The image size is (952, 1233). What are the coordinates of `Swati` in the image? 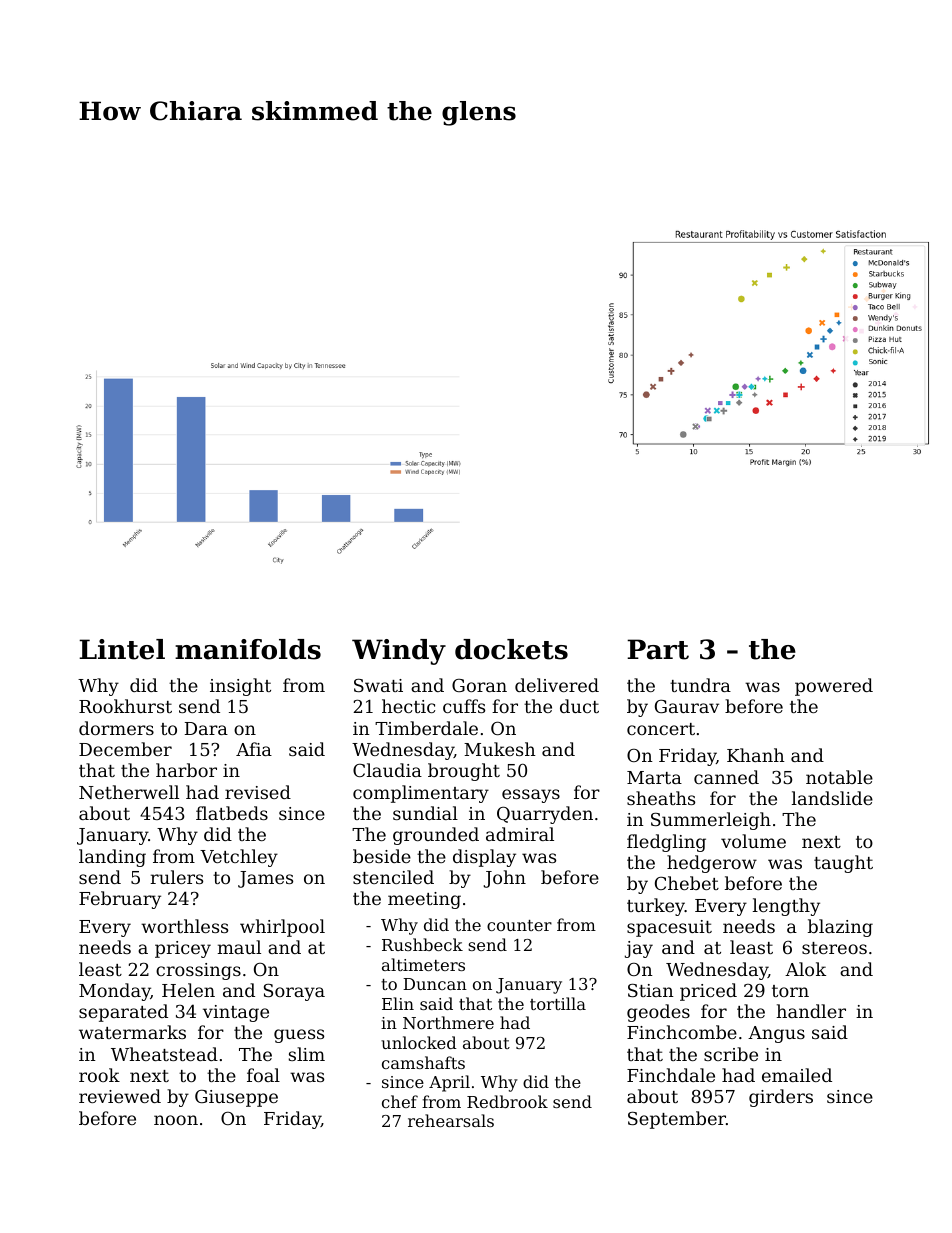 It's located at (378, 685).
